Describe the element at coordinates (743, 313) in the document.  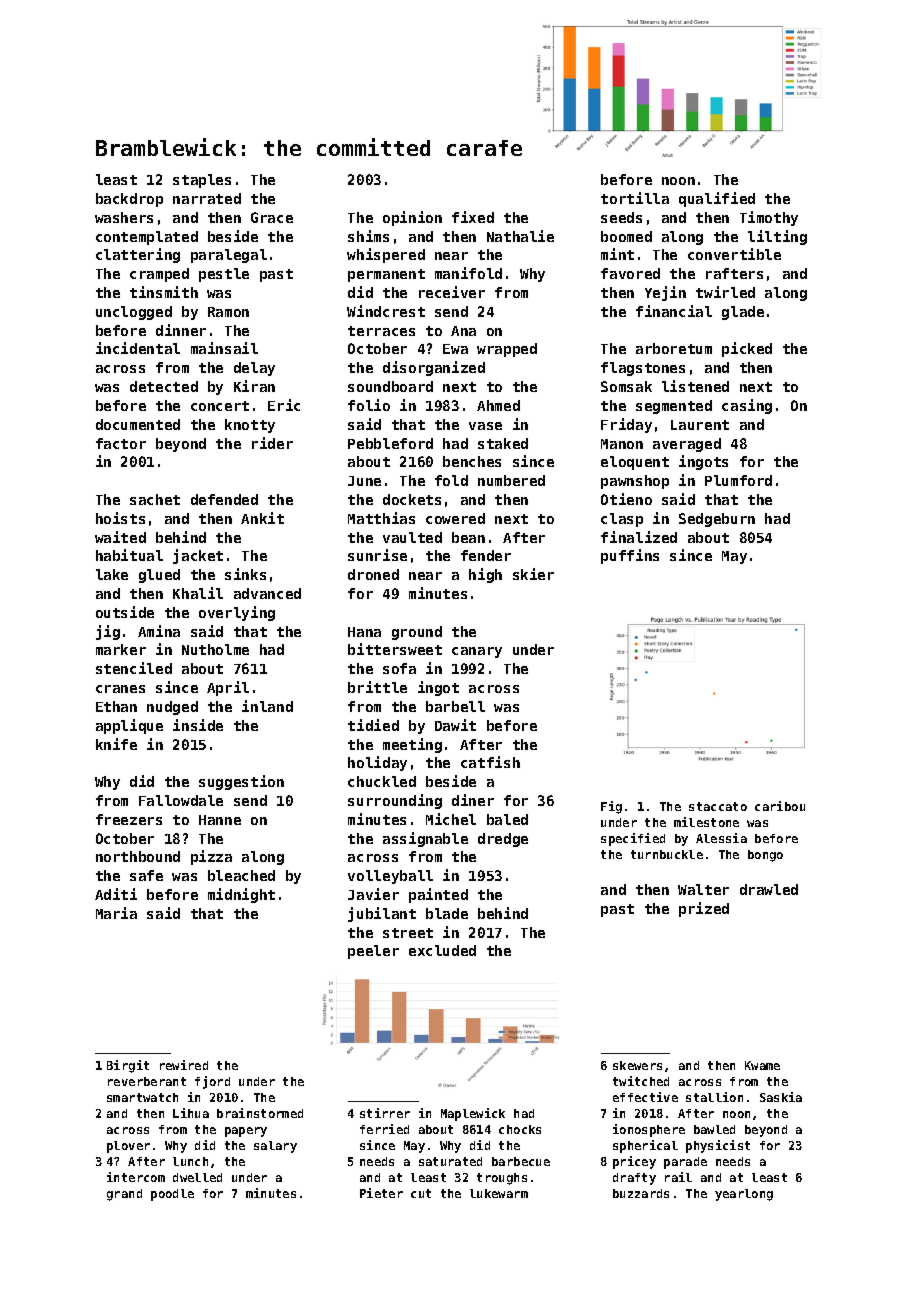
I see `glade` at that location.
